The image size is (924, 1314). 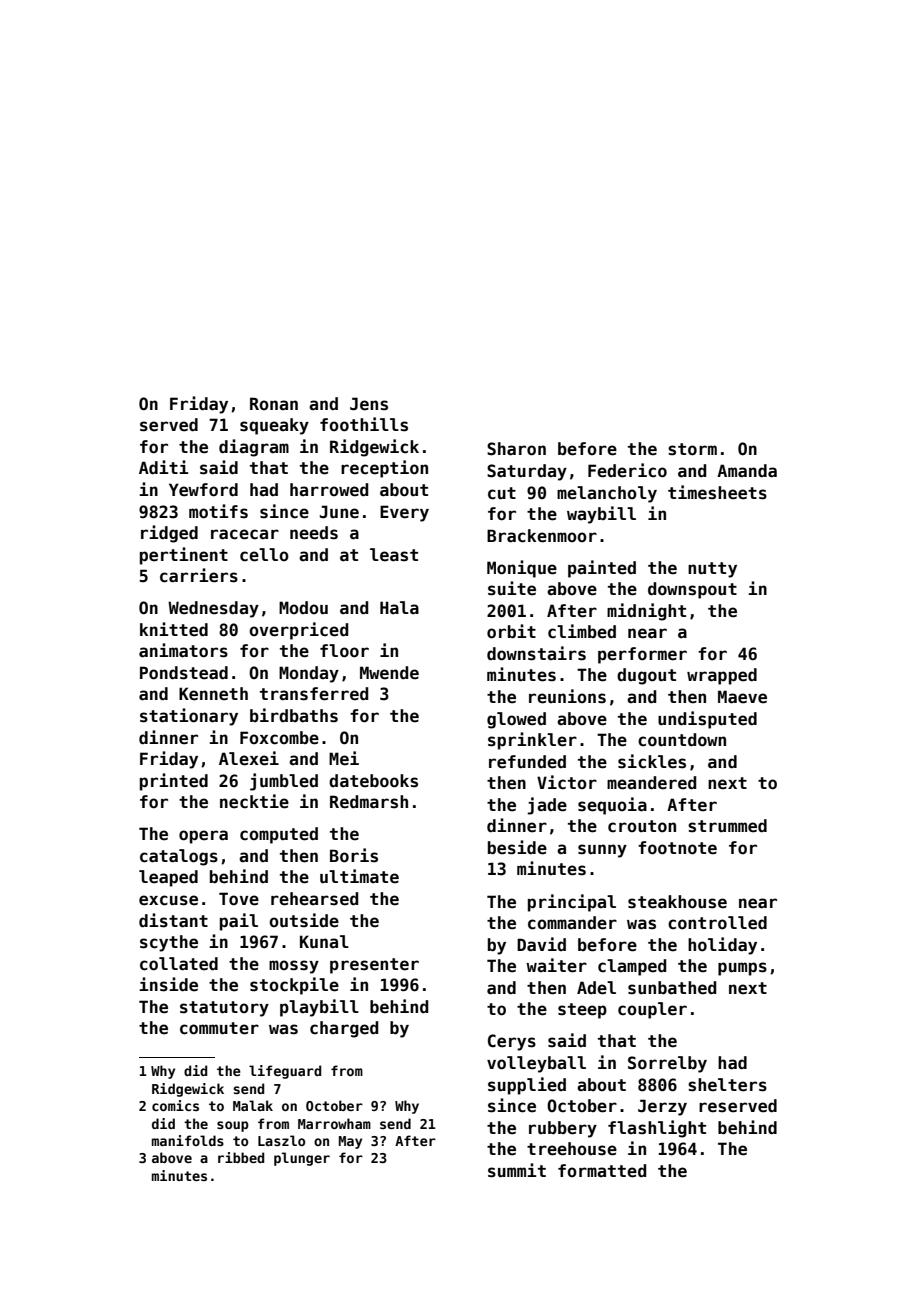 I want to click on charged, so click(x=344, y=1029).
